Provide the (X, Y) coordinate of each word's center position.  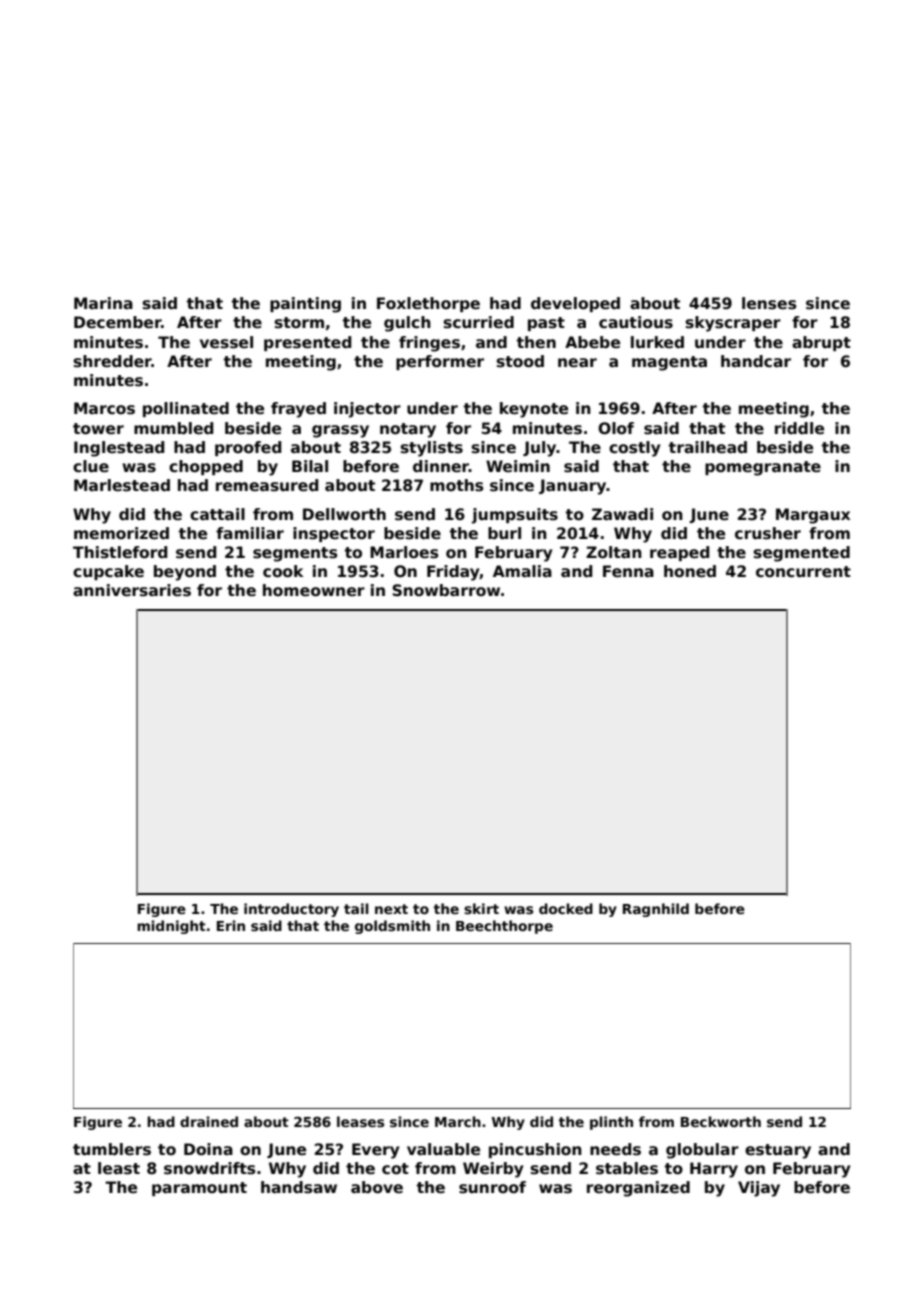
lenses (769, 303)
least (119, 1168)
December (117, 322)
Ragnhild (656, 910)
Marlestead (122, 485)
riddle (799, 428)
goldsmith (392, 927)
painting (305, 305)
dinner (441, 466)
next (391, 909)
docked (566, 908)
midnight (171, 927)
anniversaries (132, 590)
